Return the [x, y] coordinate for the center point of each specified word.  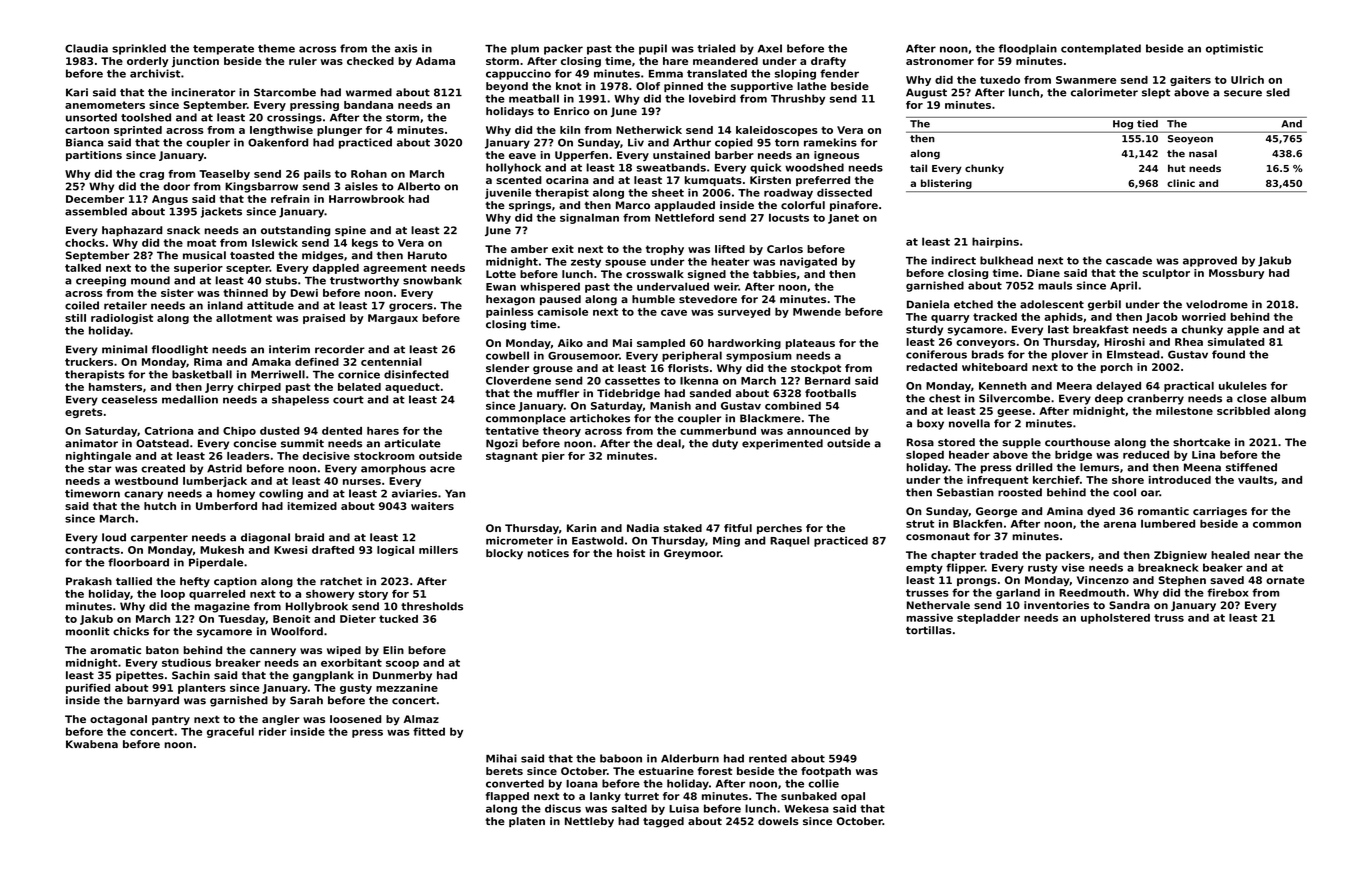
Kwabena [92, 744]
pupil [653, 49]
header [969, 454]
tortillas [929, 630]
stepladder [988, 618]
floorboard [138, 562]
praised [324, 319]
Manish [670, 405]
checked [370, 61]
